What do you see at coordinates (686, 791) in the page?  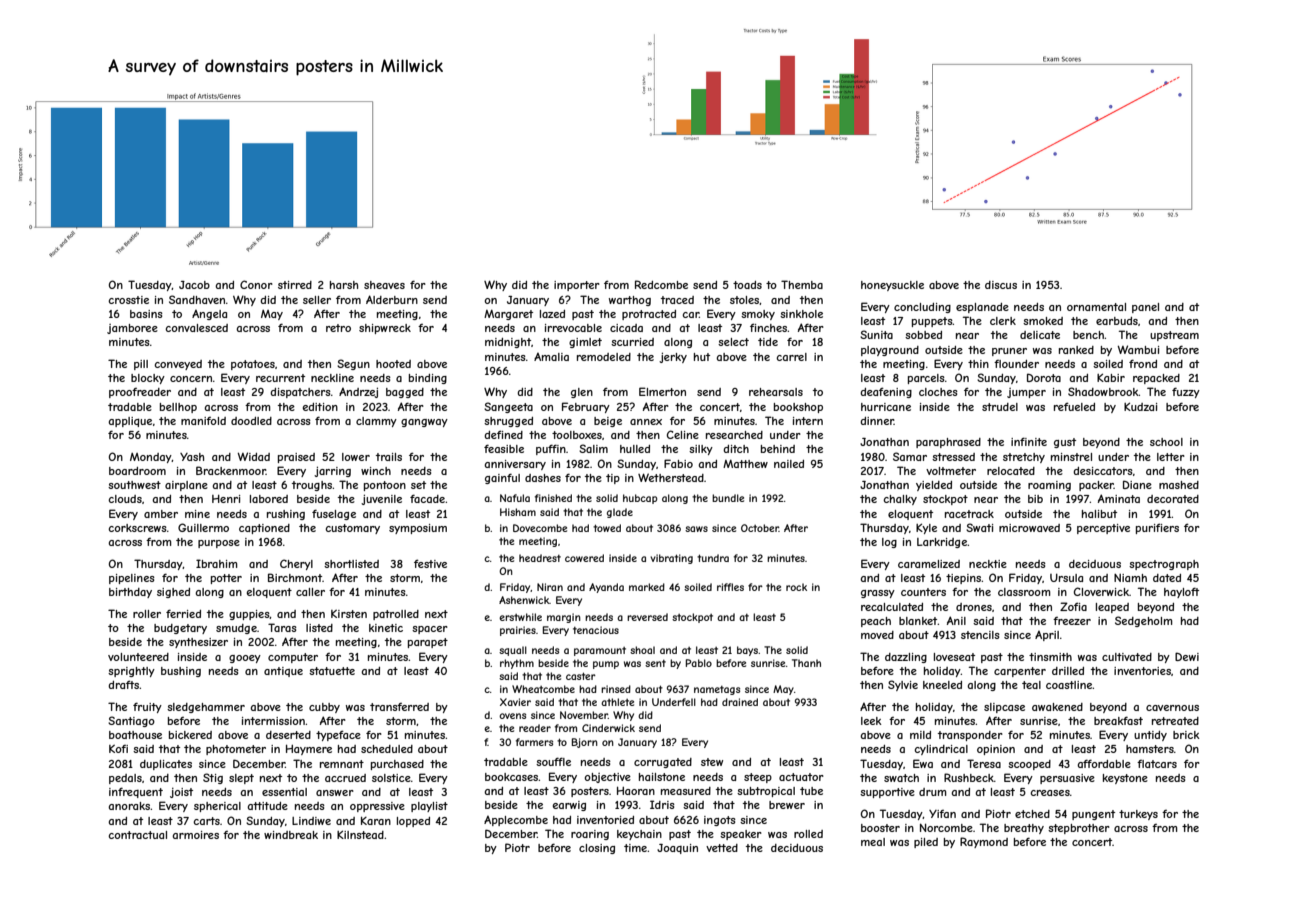 I see `measured` at bounding box center [686, 791].
